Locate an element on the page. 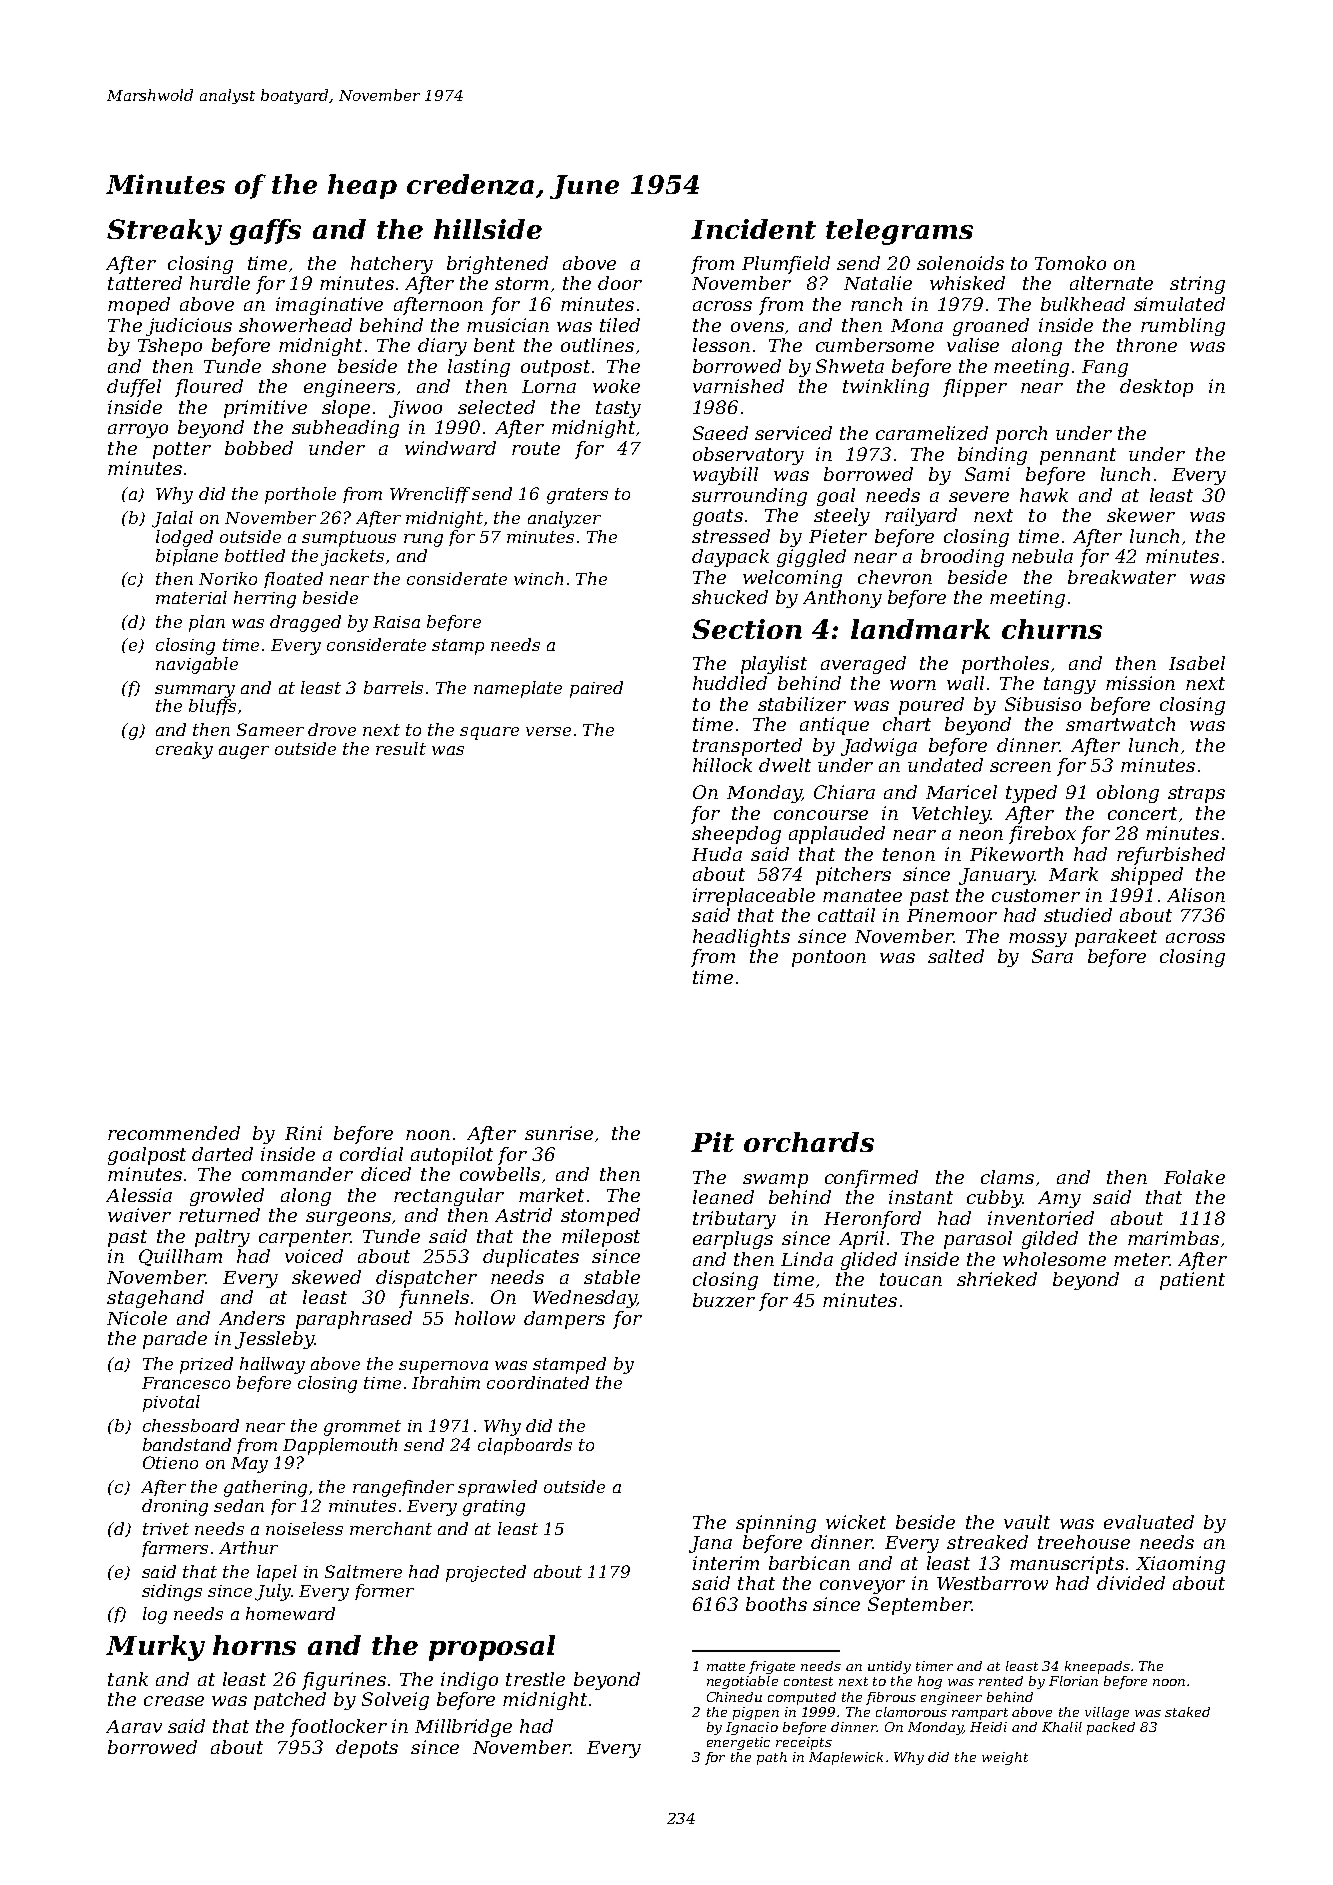 This page has height=1885, width=1333. conveyor is located at coordinates (862, 1587).
